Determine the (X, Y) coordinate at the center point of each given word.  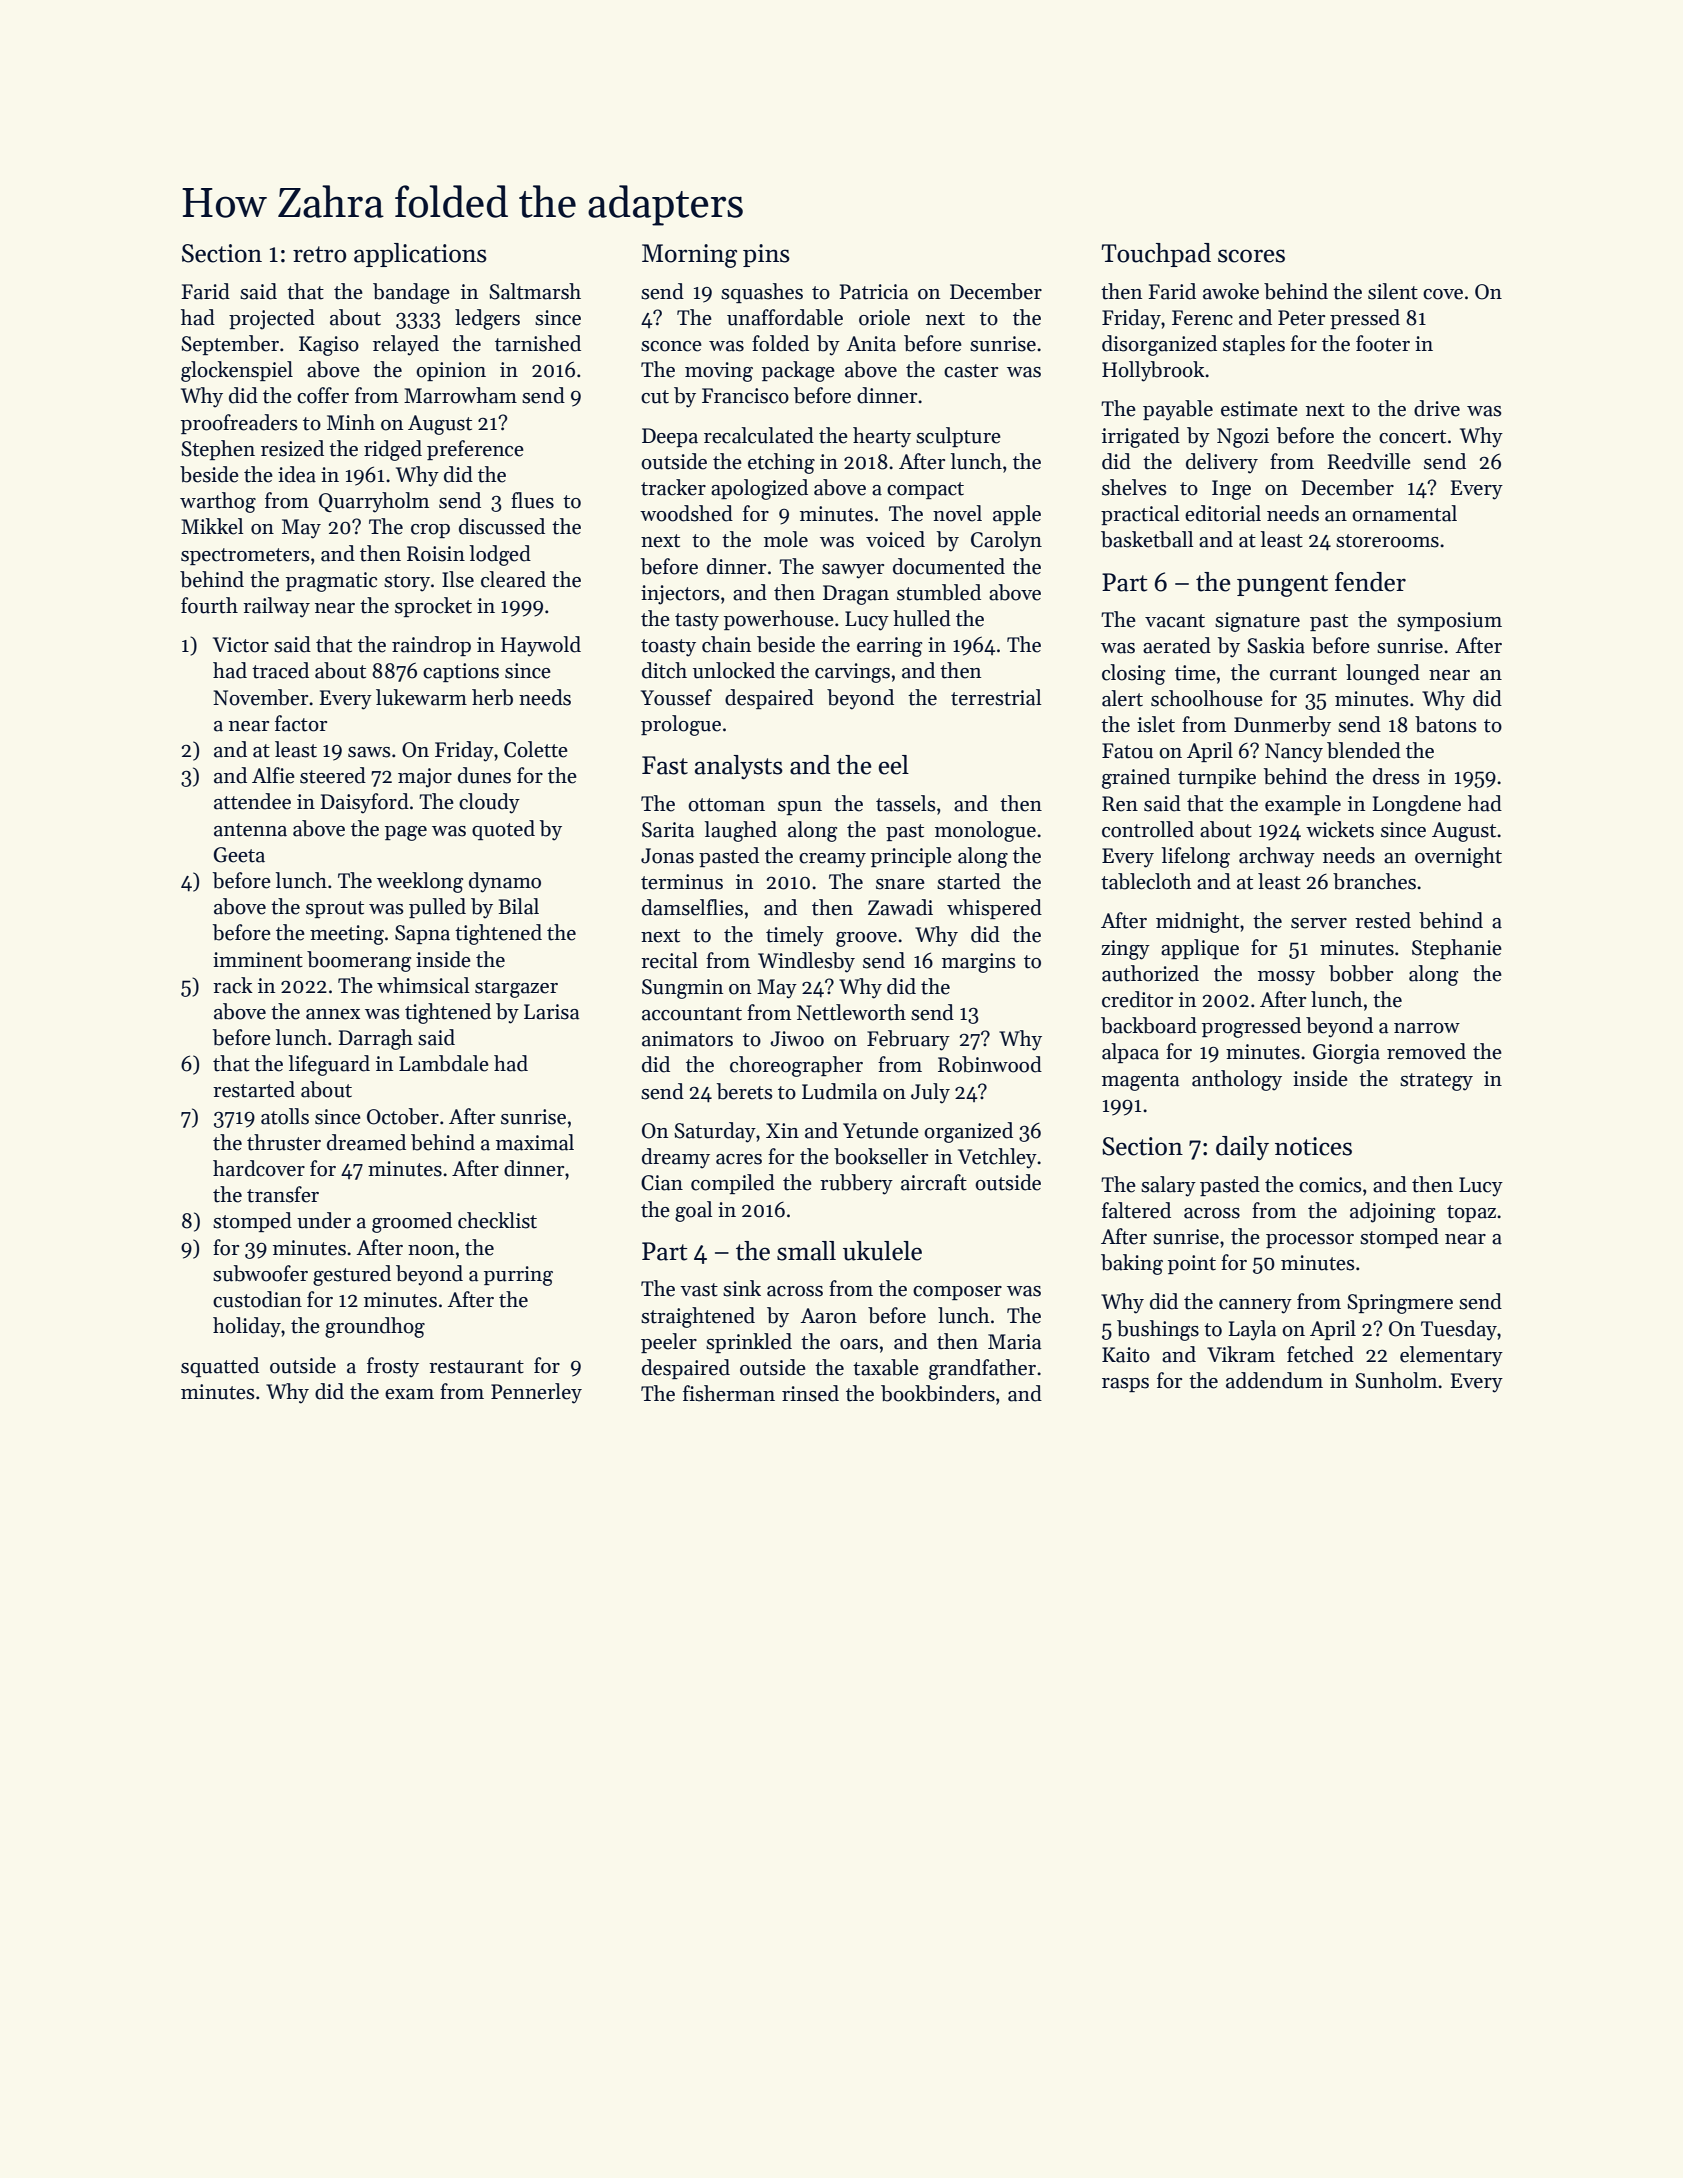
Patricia (874, 292)
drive (1437, 408)
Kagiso (329, 346)
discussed (502, 526)
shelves (1134, 487)
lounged (1383, 674)
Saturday (715, 1132)
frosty (393, 1367)
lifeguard (329, 1065)
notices (1313, 1146)
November (260, 697)
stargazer (516, 989)
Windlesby (806, 962)
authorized (1150, 973)
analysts (739, 767)
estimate (1259, 409)
